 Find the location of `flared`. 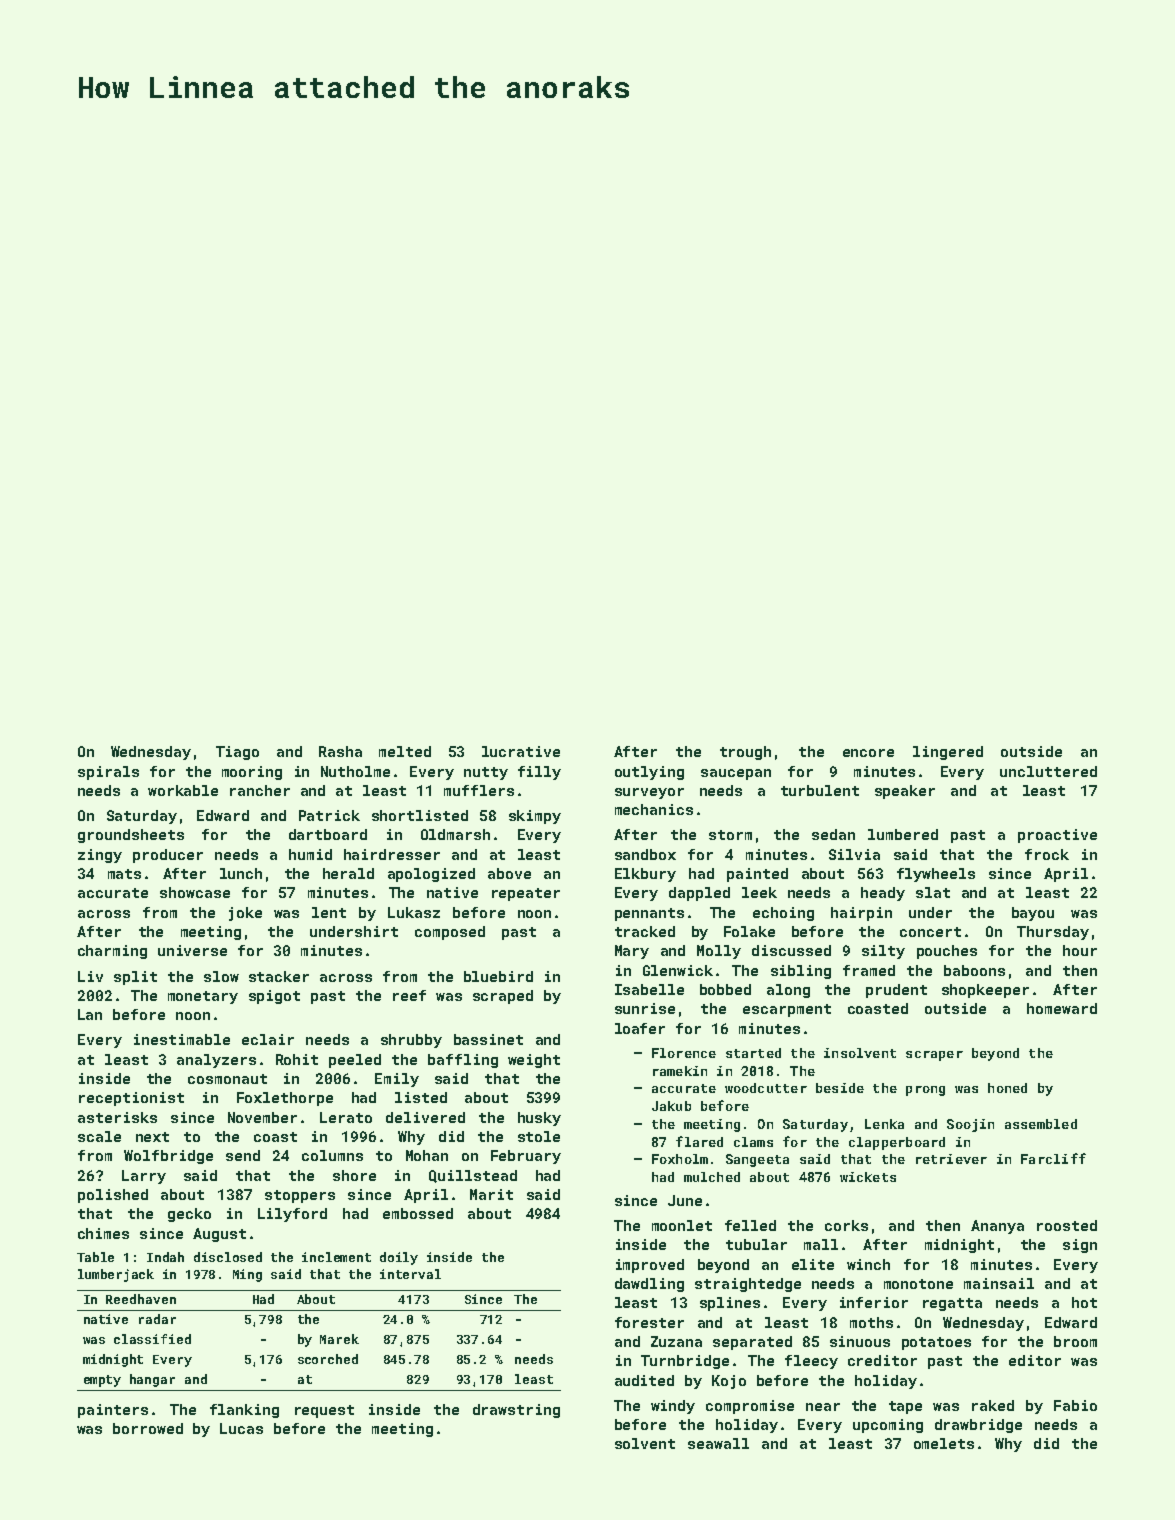

flared is located at coordinates (699, 1141).
